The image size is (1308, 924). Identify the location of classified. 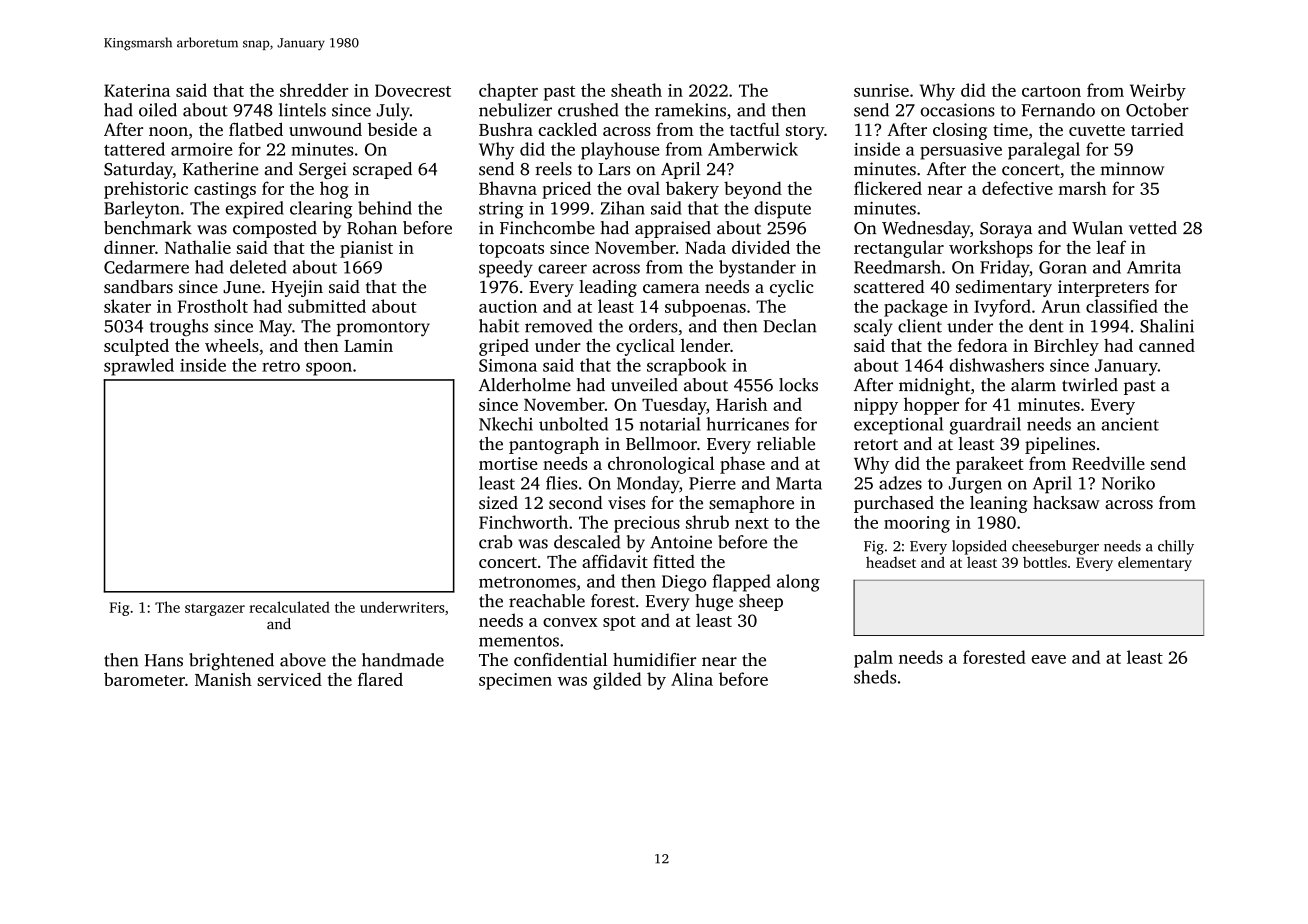
(1122, 306).
